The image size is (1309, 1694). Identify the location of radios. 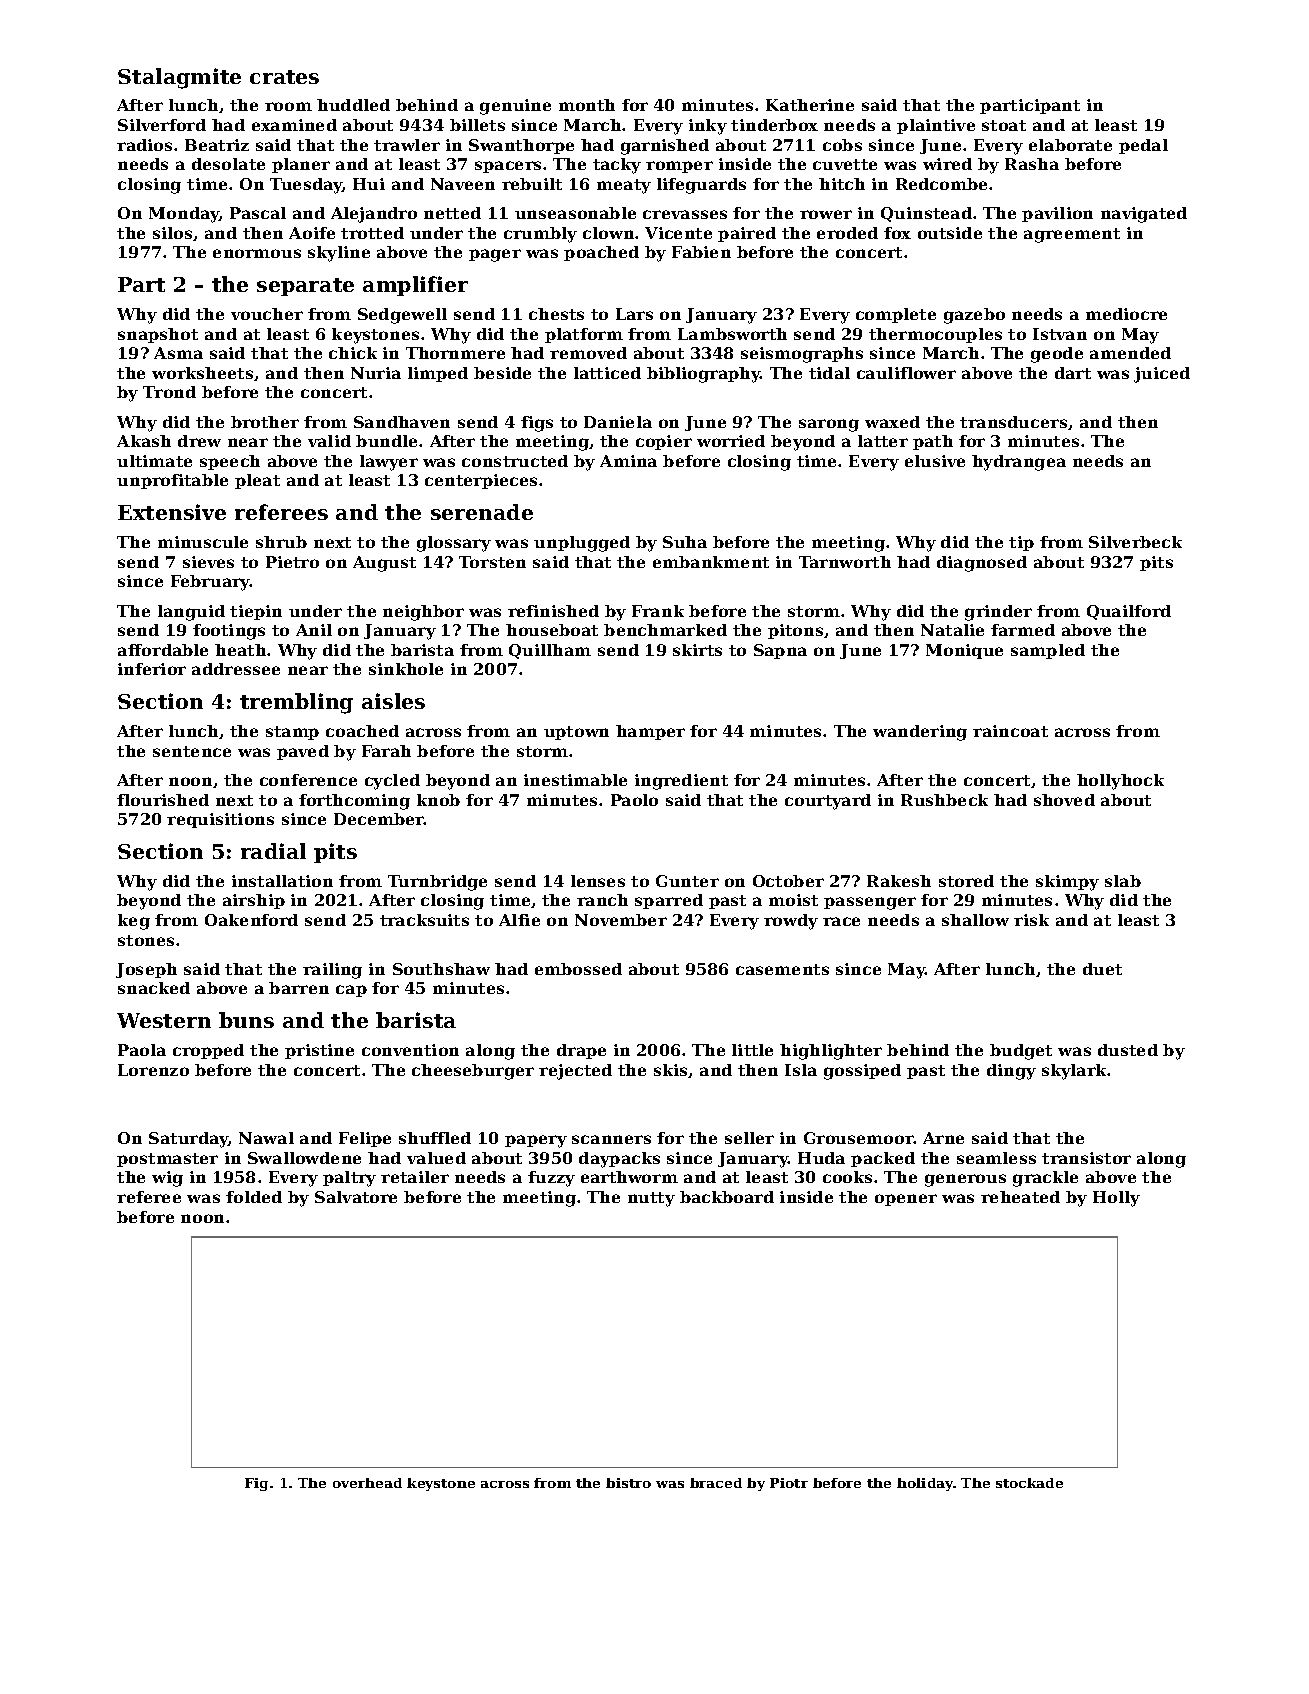
(144, 145).
